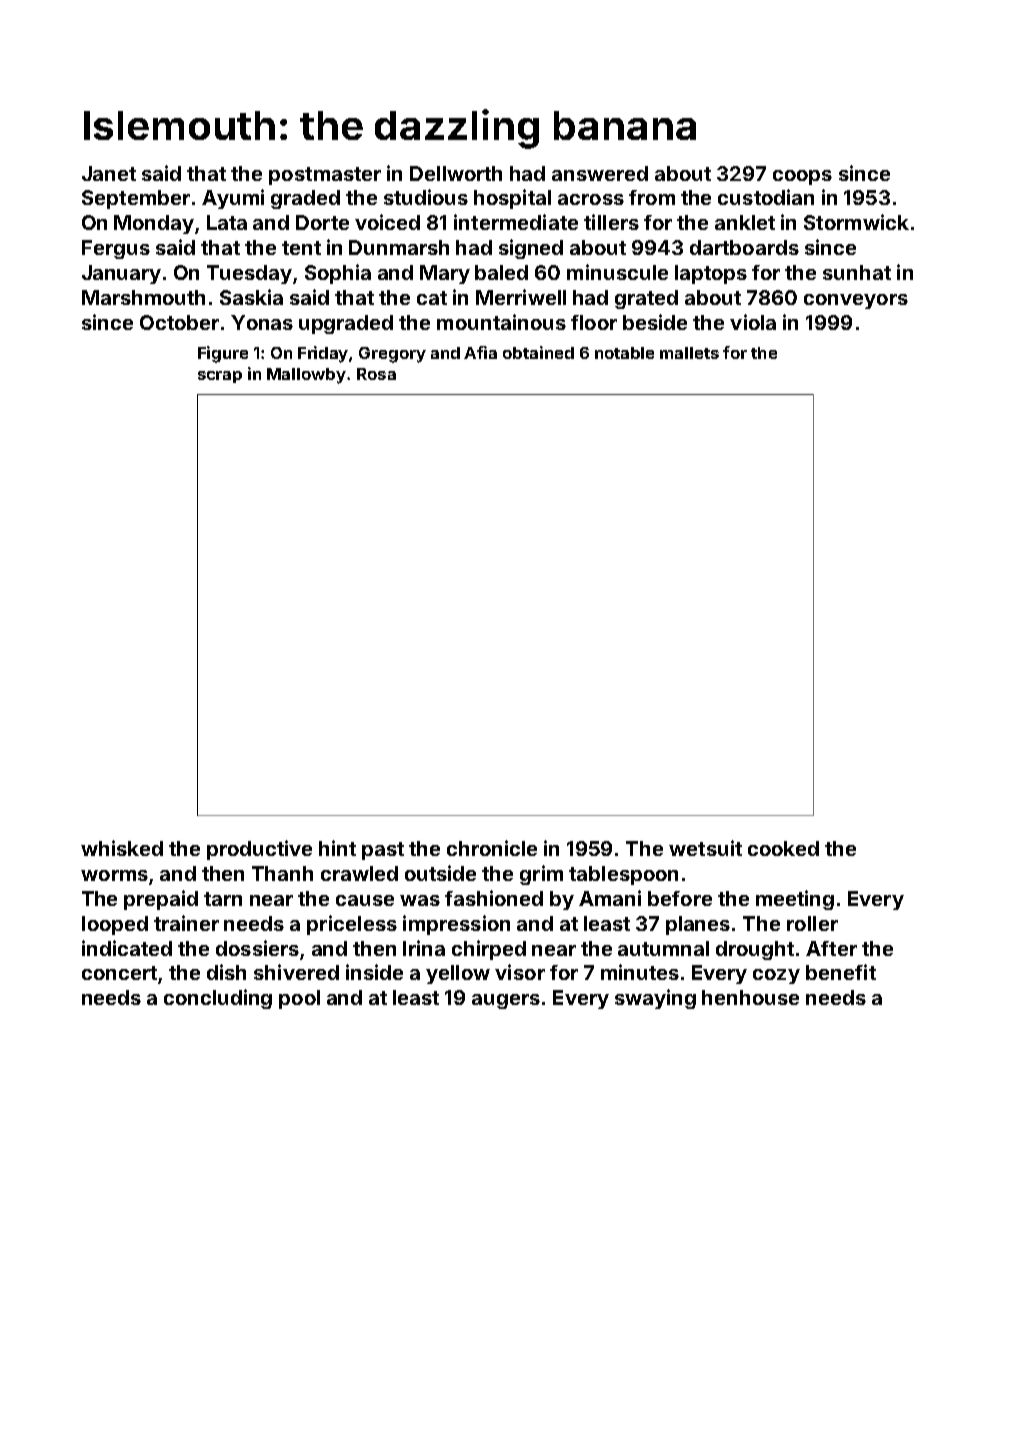 The image size is (1011, 1436). I want to click on across, so click(591, 199).
